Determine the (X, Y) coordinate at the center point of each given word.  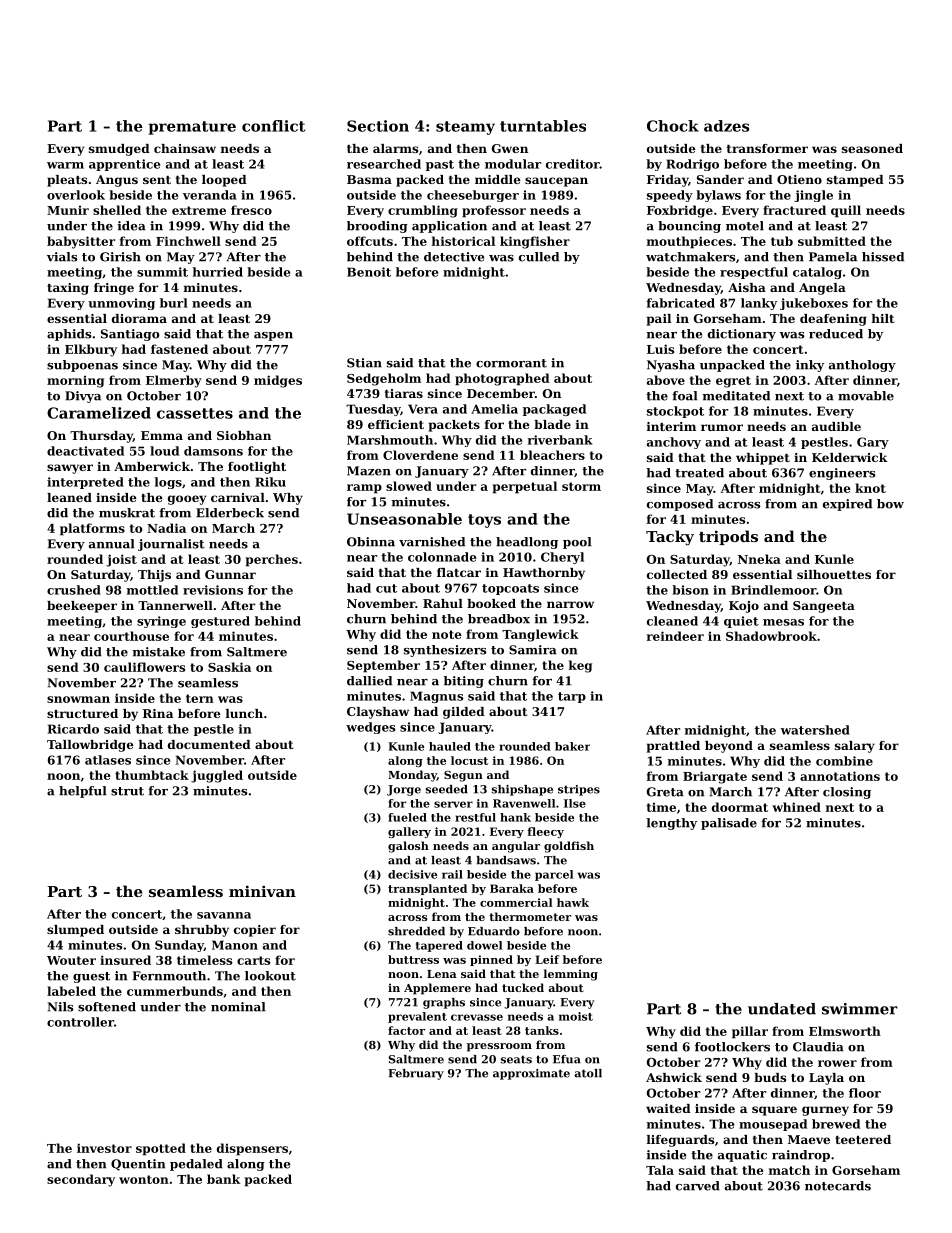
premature (192, 128)
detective (454, 257)
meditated (736, 396)
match (789, 1170)
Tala (660, 1170)
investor (104, 1148)
